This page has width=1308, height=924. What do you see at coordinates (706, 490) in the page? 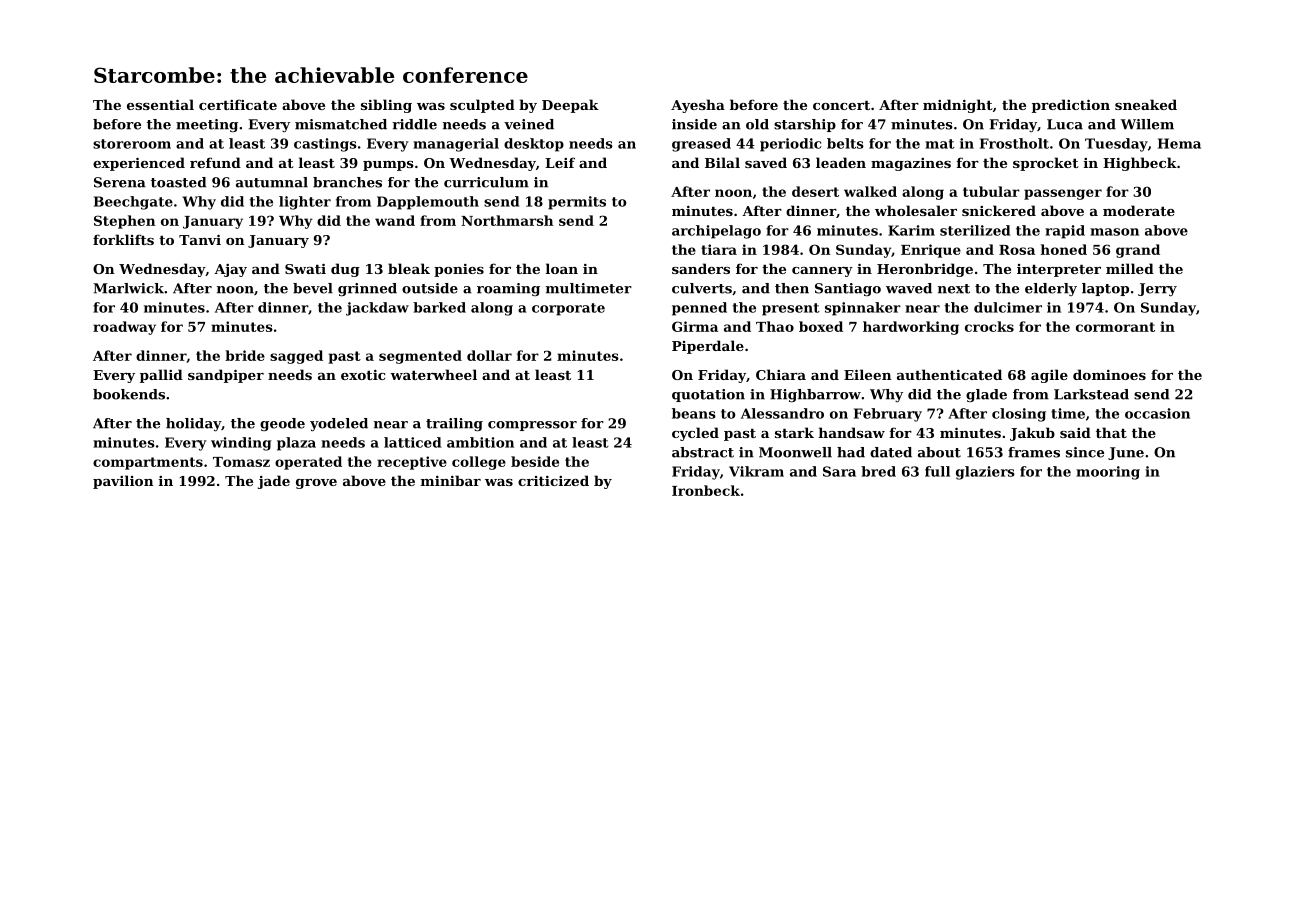
I see `Ironbeck` at bounding box center [706, 490].
